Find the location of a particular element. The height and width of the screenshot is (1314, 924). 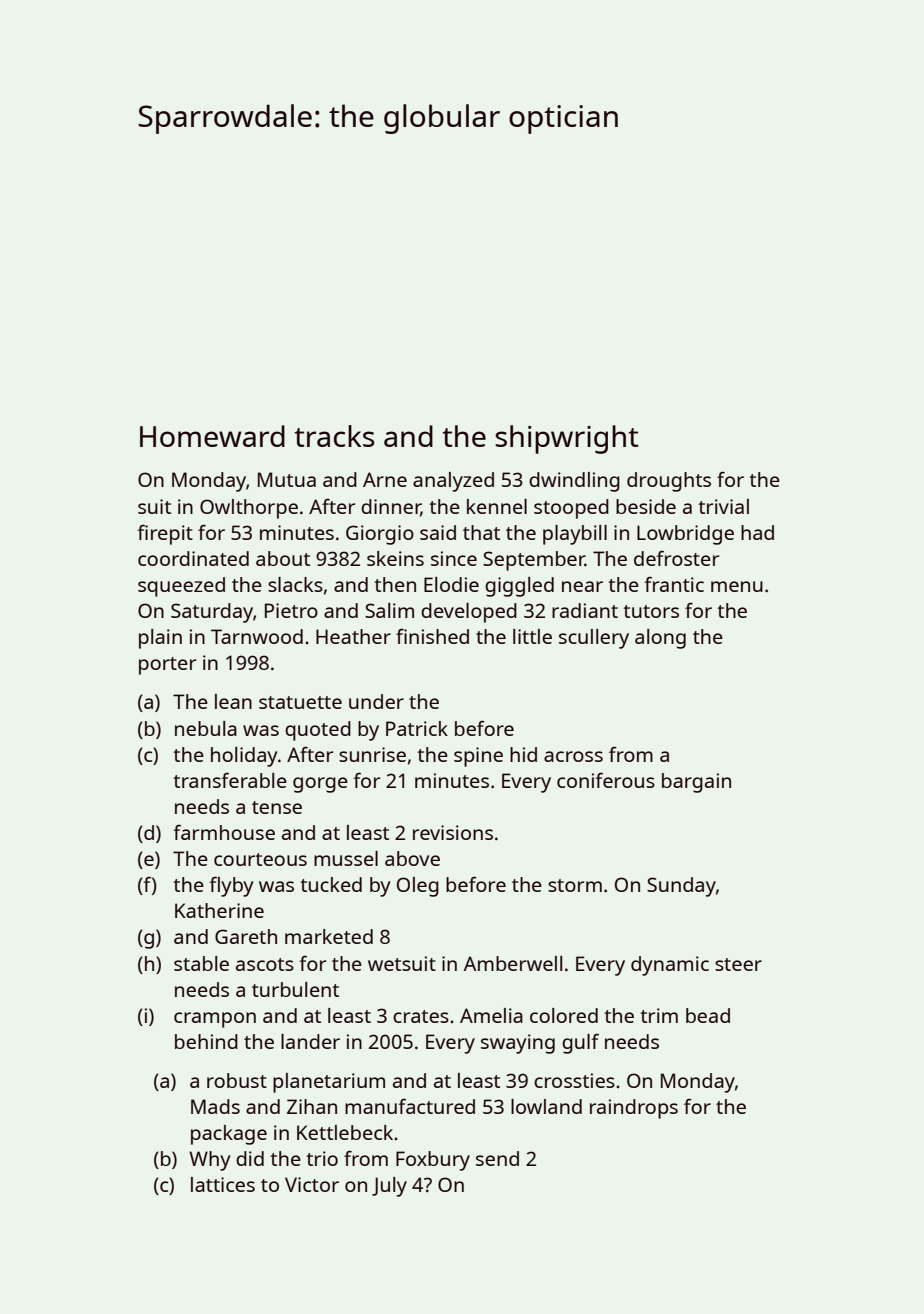

flyby is located at coordinates (231, 887).
